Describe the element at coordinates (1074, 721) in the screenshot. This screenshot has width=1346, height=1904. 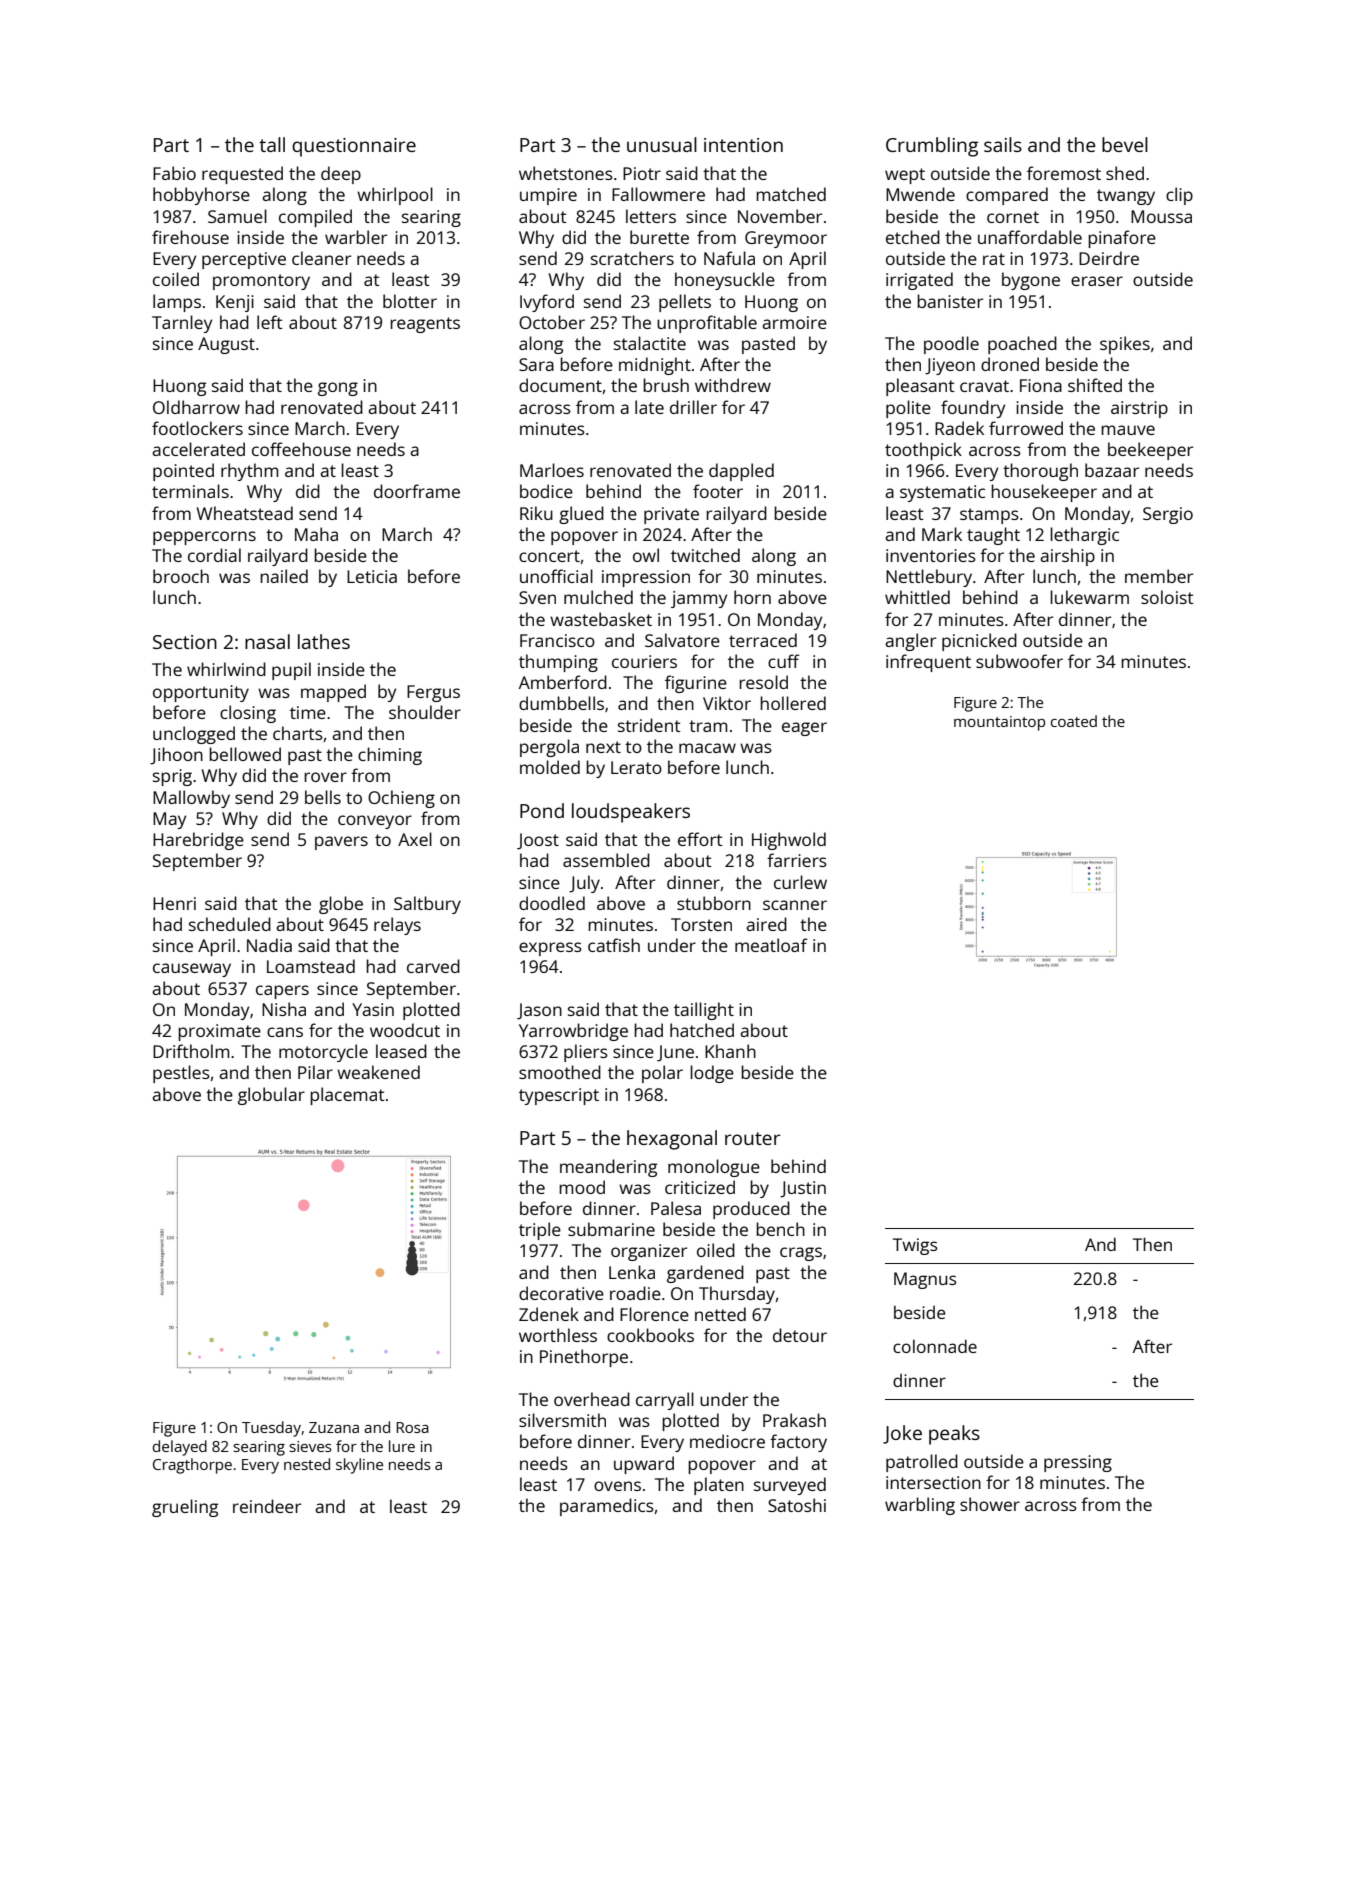
I see `coated` at that location.
